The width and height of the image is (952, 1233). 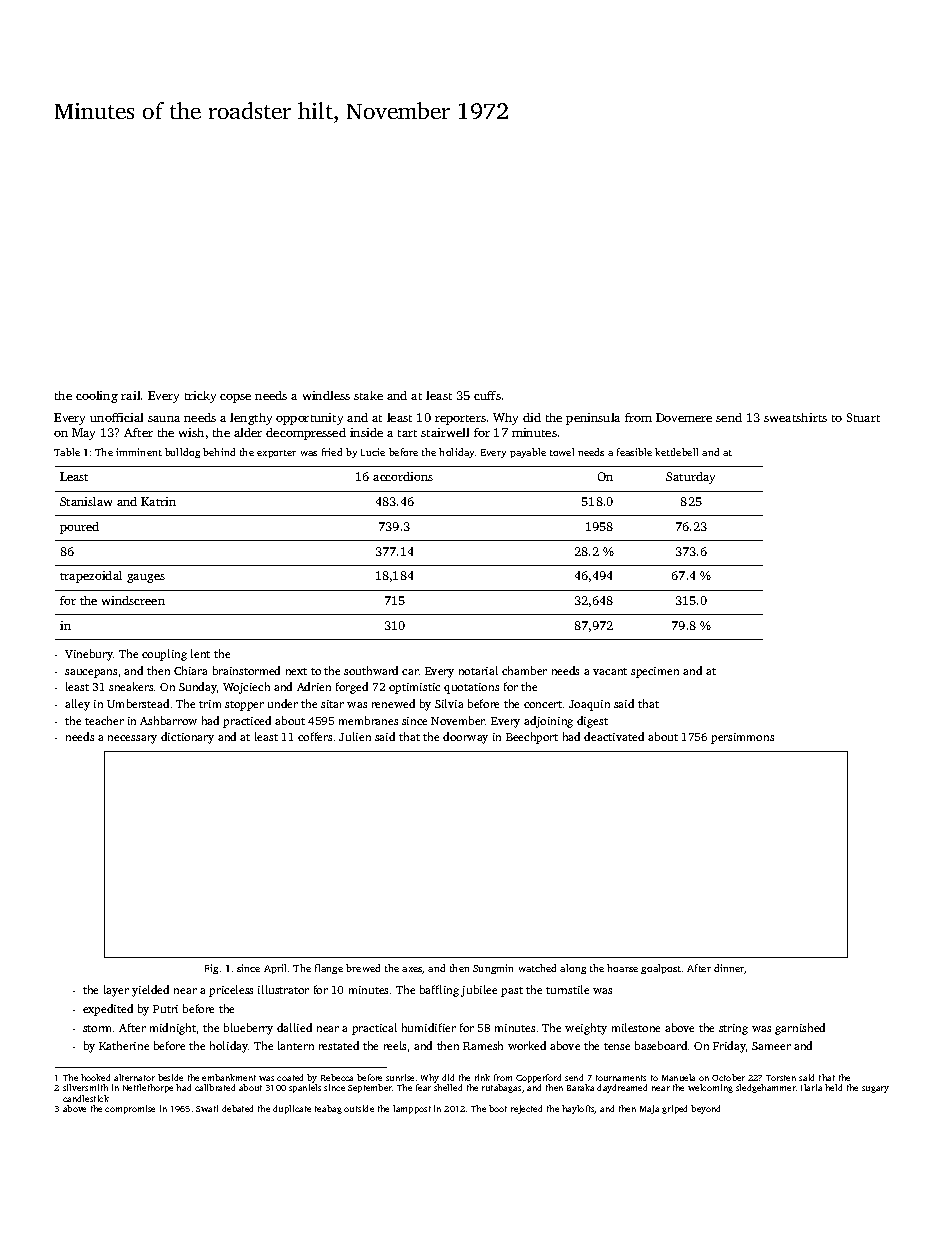 I want to click on payable, so click(x=528, y=453).
